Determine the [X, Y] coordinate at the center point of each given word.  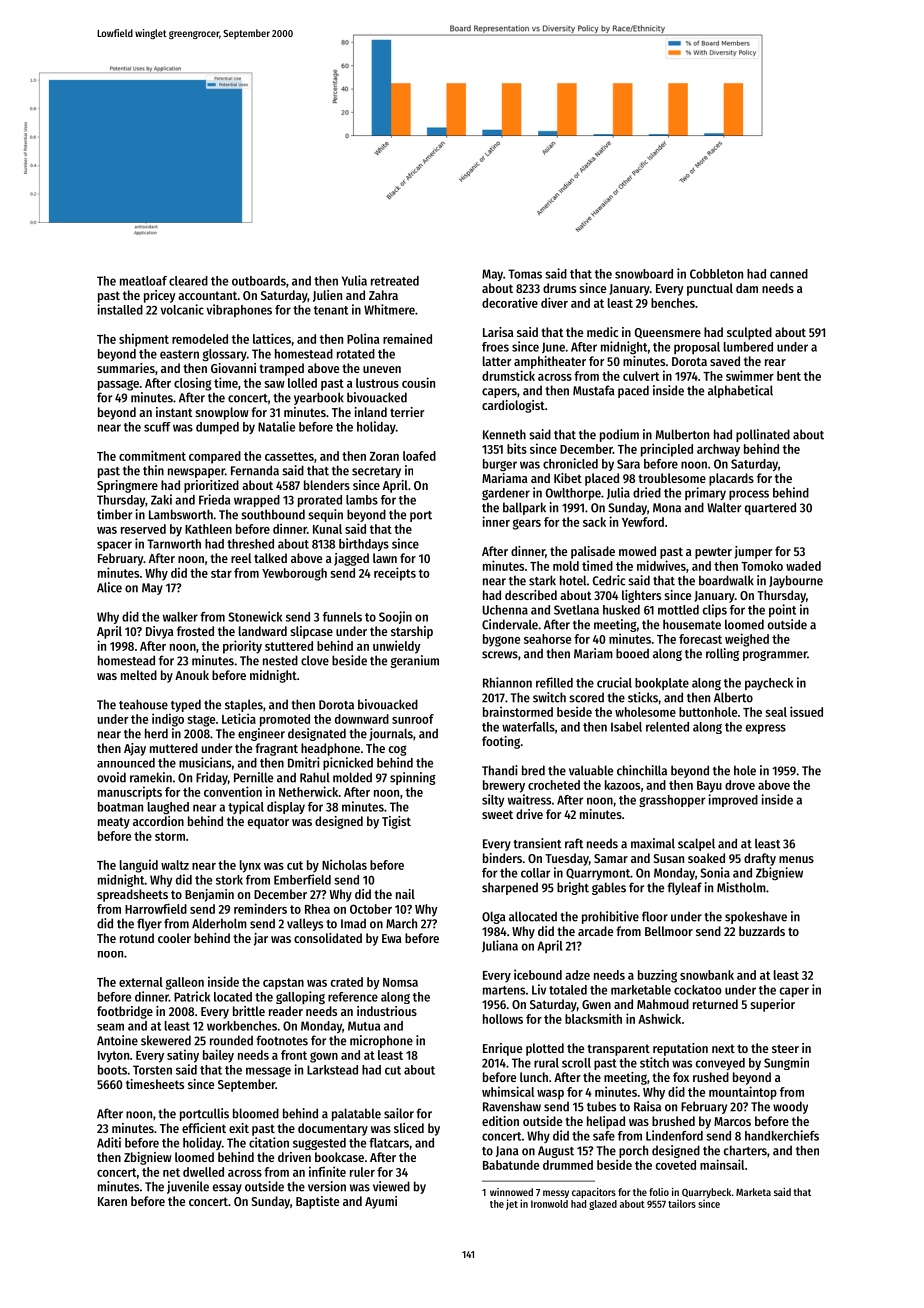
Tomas [525, 274]
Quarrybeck [706, 1193]
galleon [185, 983]
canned [789, 274]
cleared [188, 281]
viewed [391, 1186]
